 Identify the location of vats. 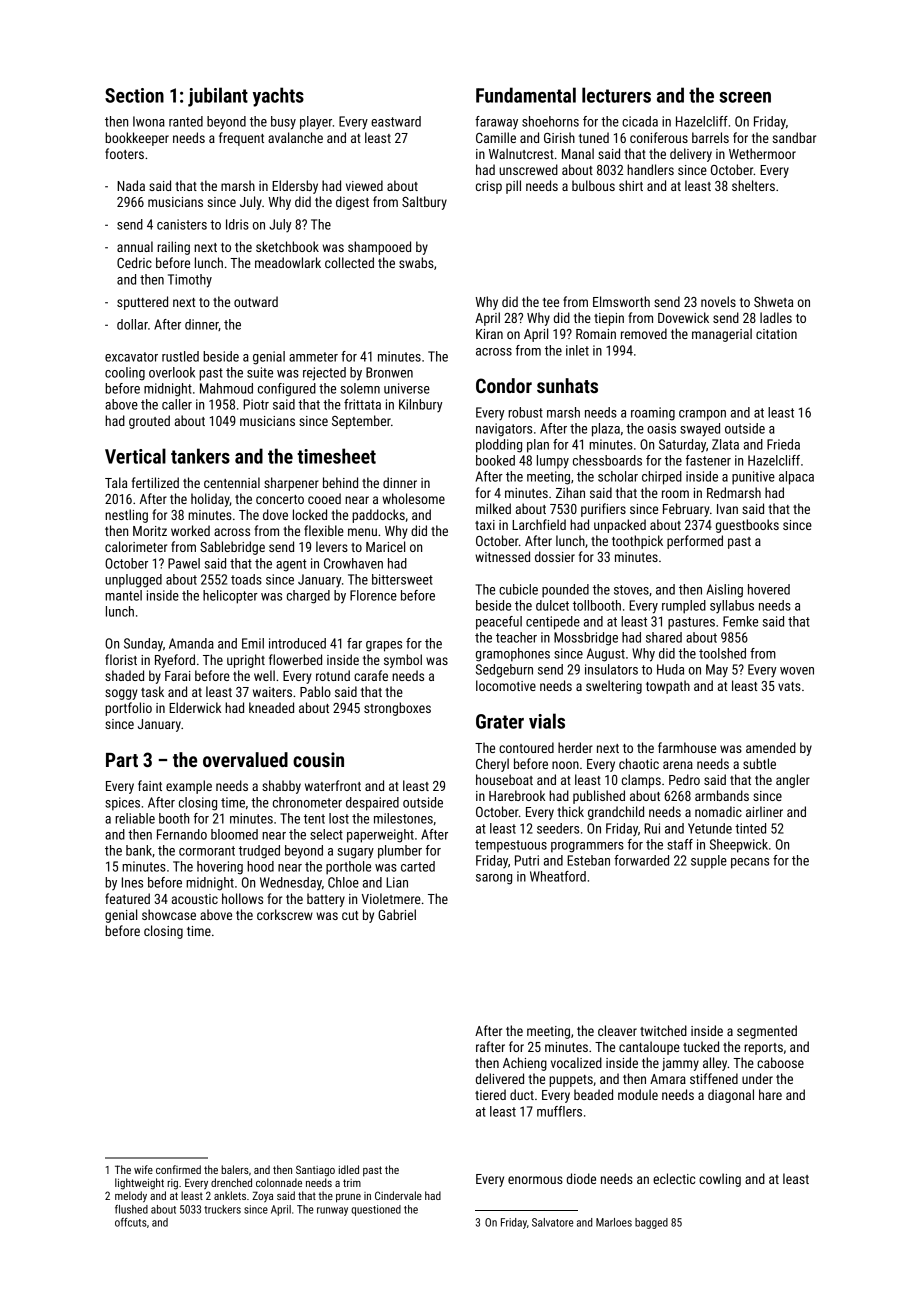
(789, 686).
